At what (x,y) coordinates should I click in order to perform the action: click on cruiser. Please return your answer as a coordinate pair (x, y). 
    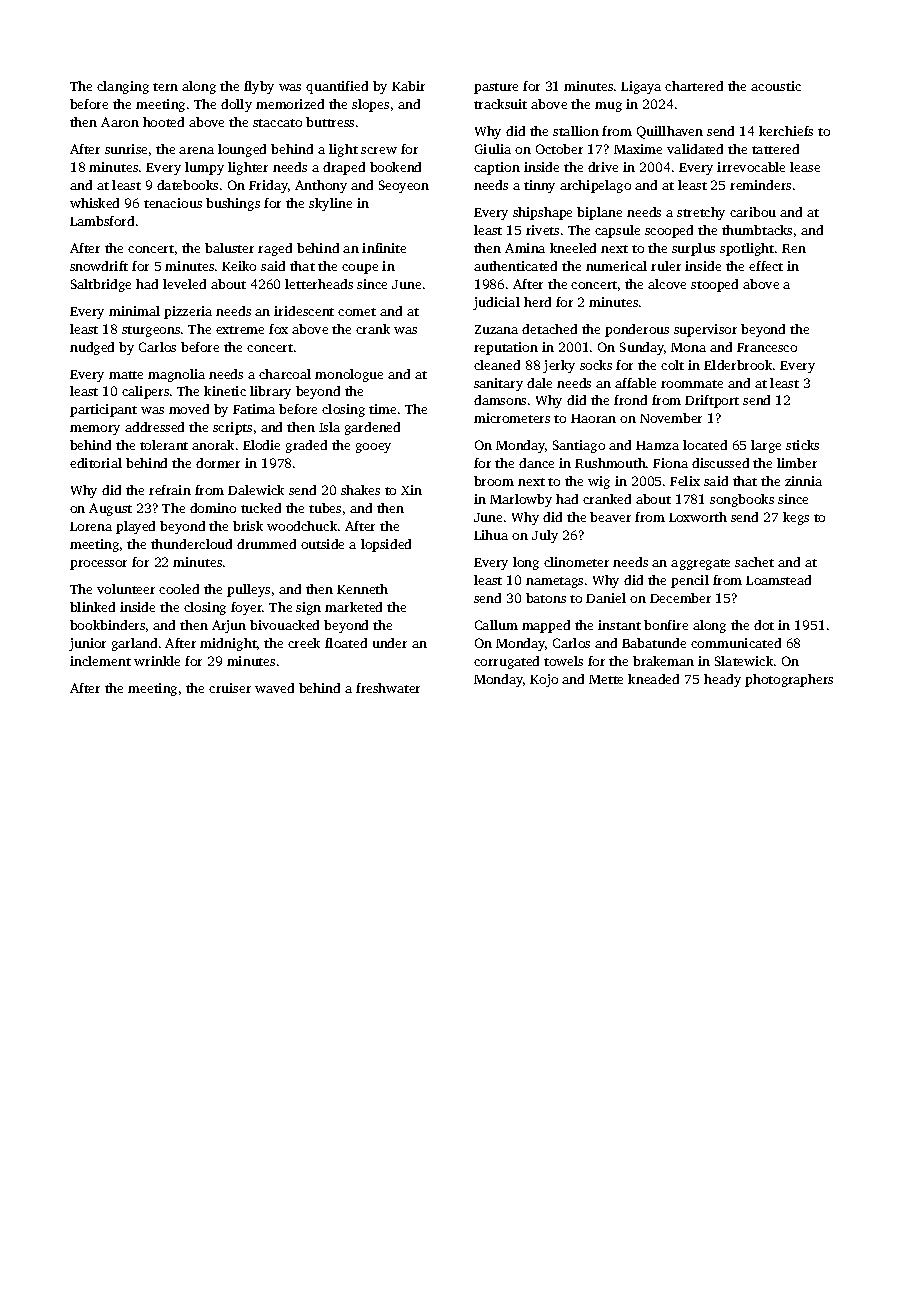
    Looking at the image, I should click on (230, 688).
